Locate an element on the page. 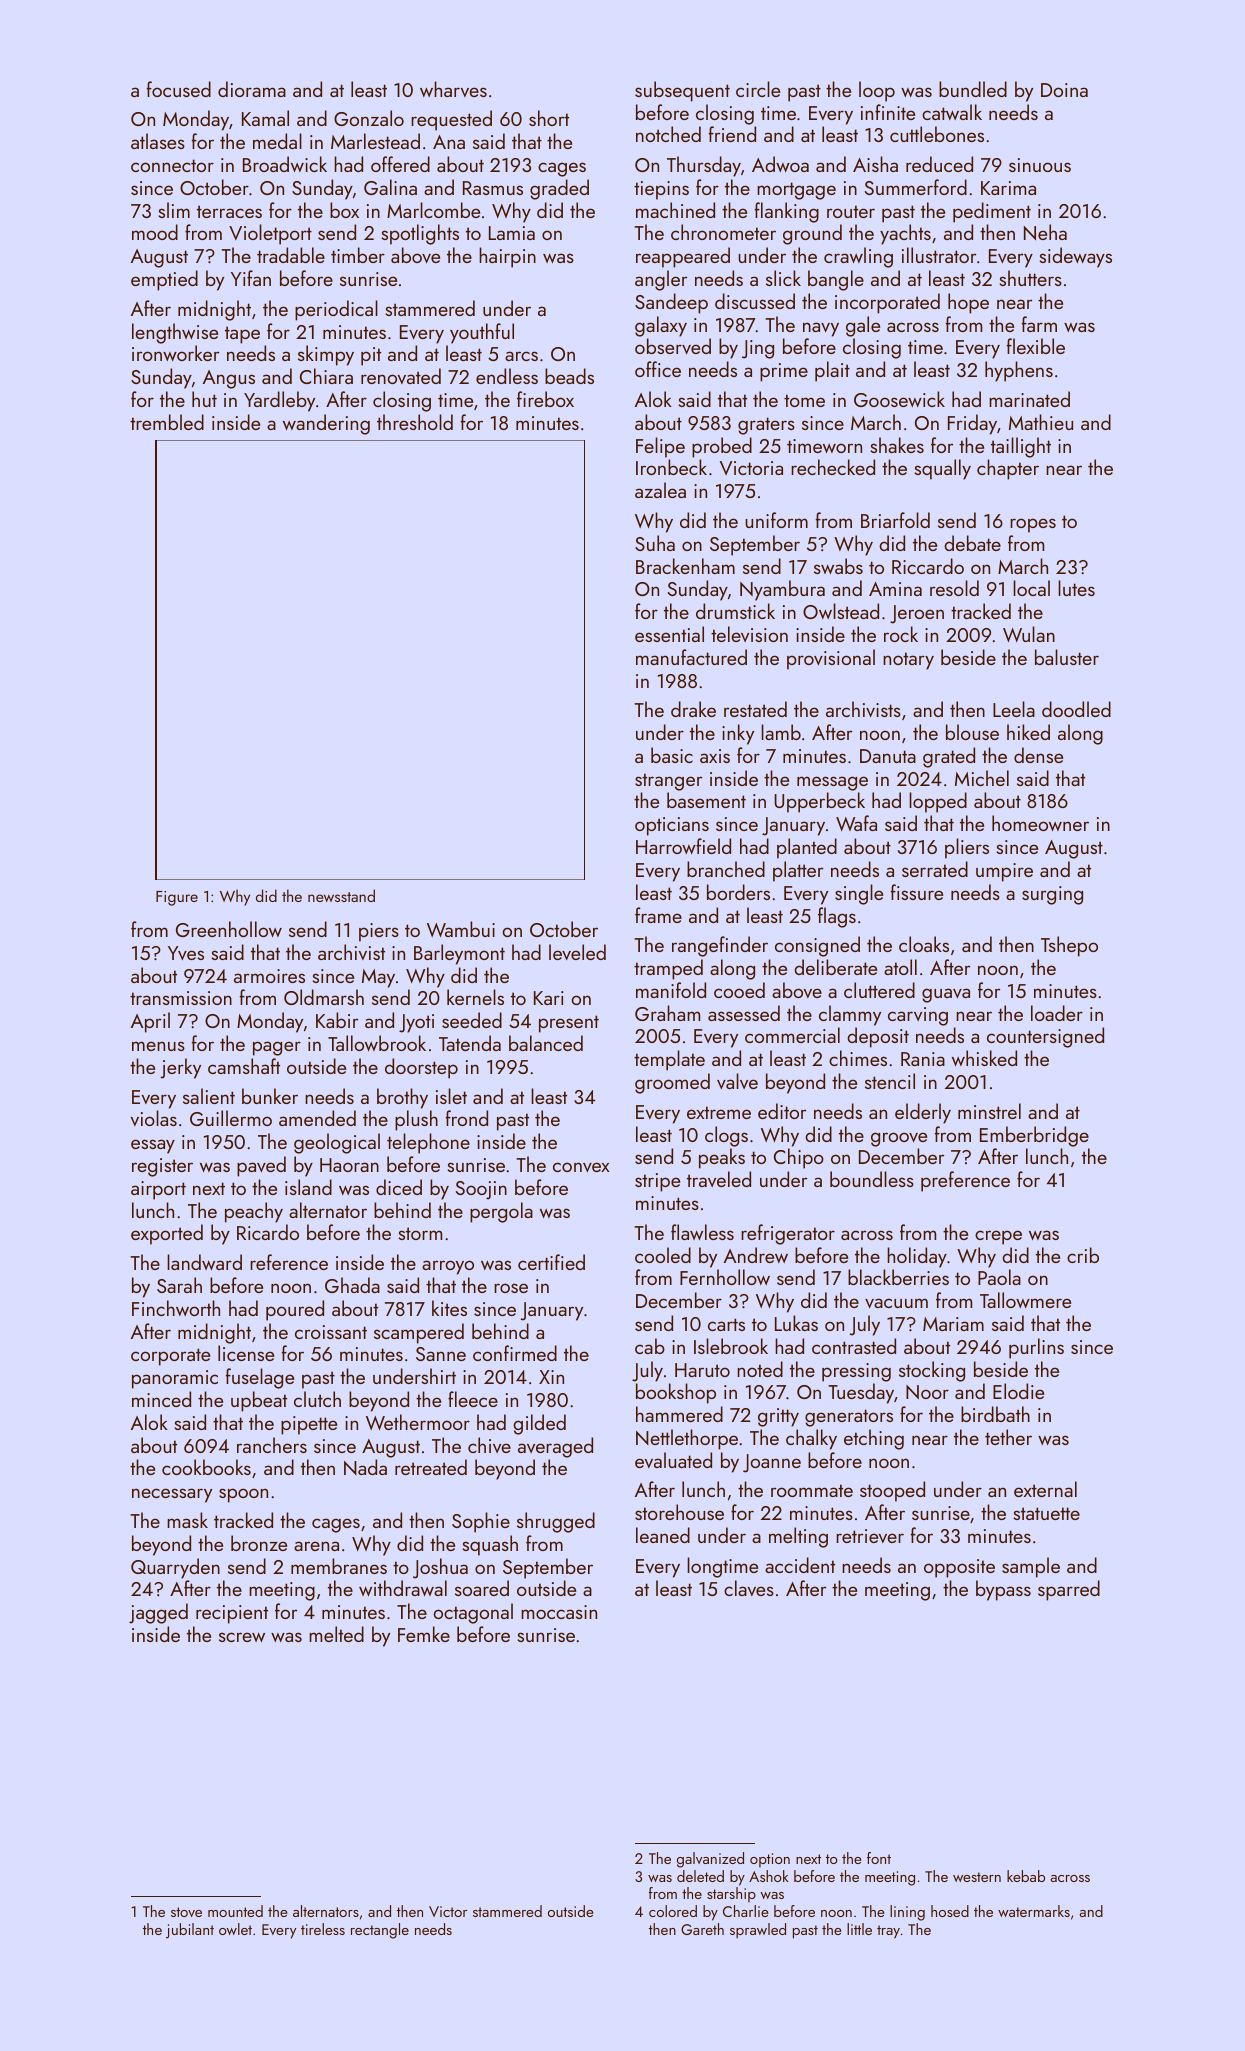 The image size is (1245, 2051). tireless is located at coordinates (323, 1929).
